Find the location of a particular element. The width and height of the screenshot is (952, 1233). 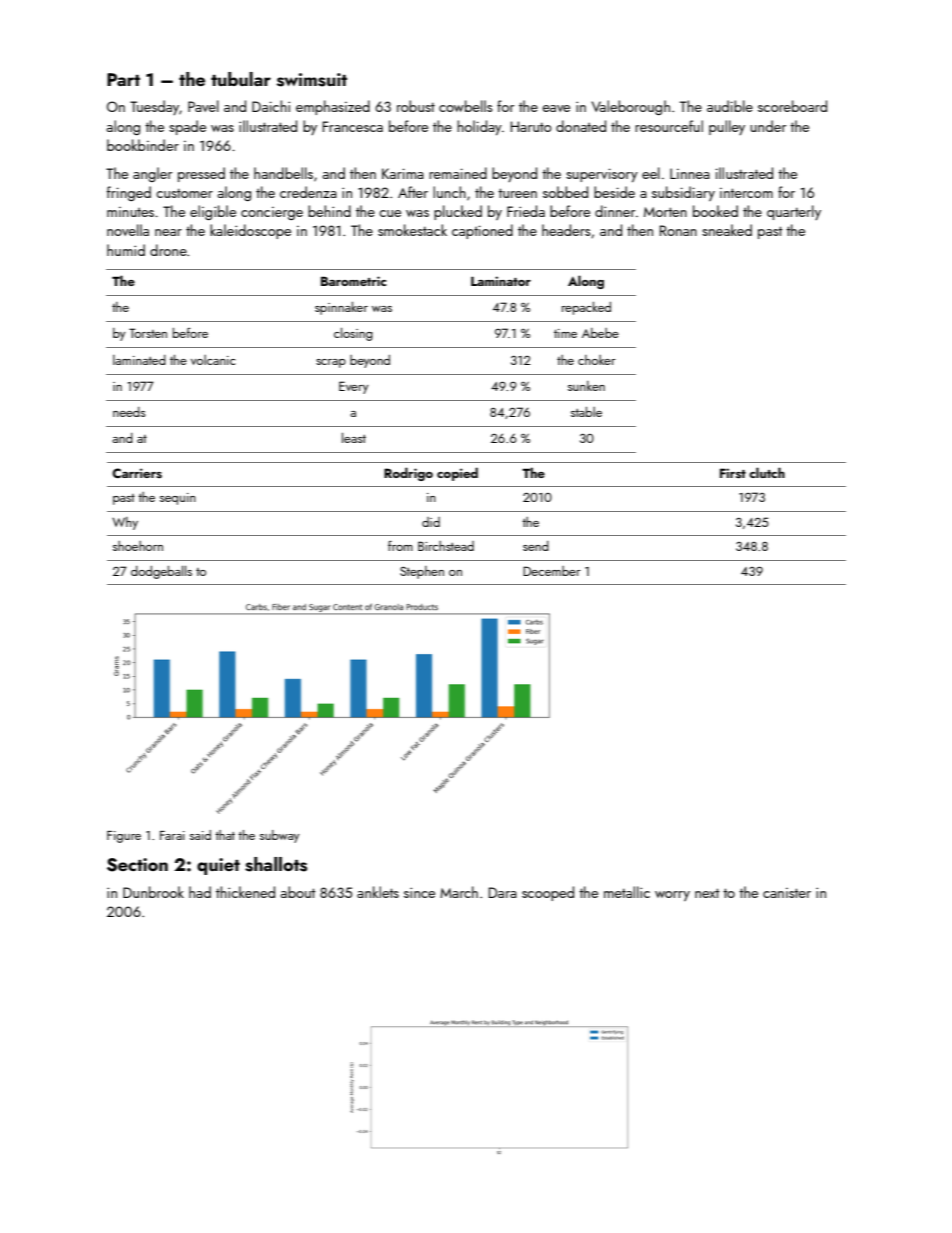

send is located at coordinates (536, 546).
